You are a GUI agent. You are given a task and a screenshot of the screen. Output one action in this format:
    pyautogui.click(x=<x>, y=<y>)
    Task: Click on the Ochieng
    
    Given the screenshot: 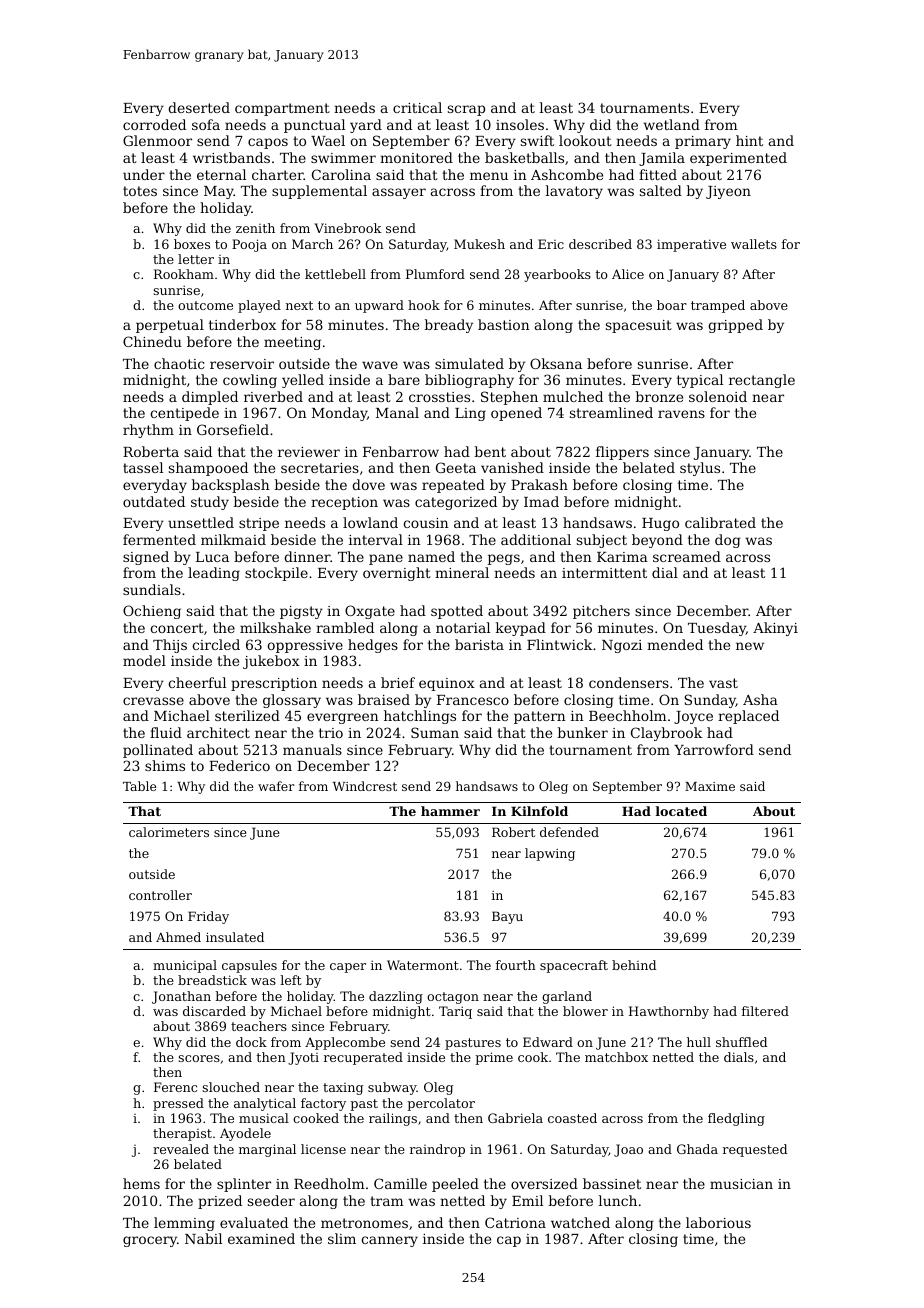 What is the action you would take?
    pyautogui.click(x=152, y=612)
